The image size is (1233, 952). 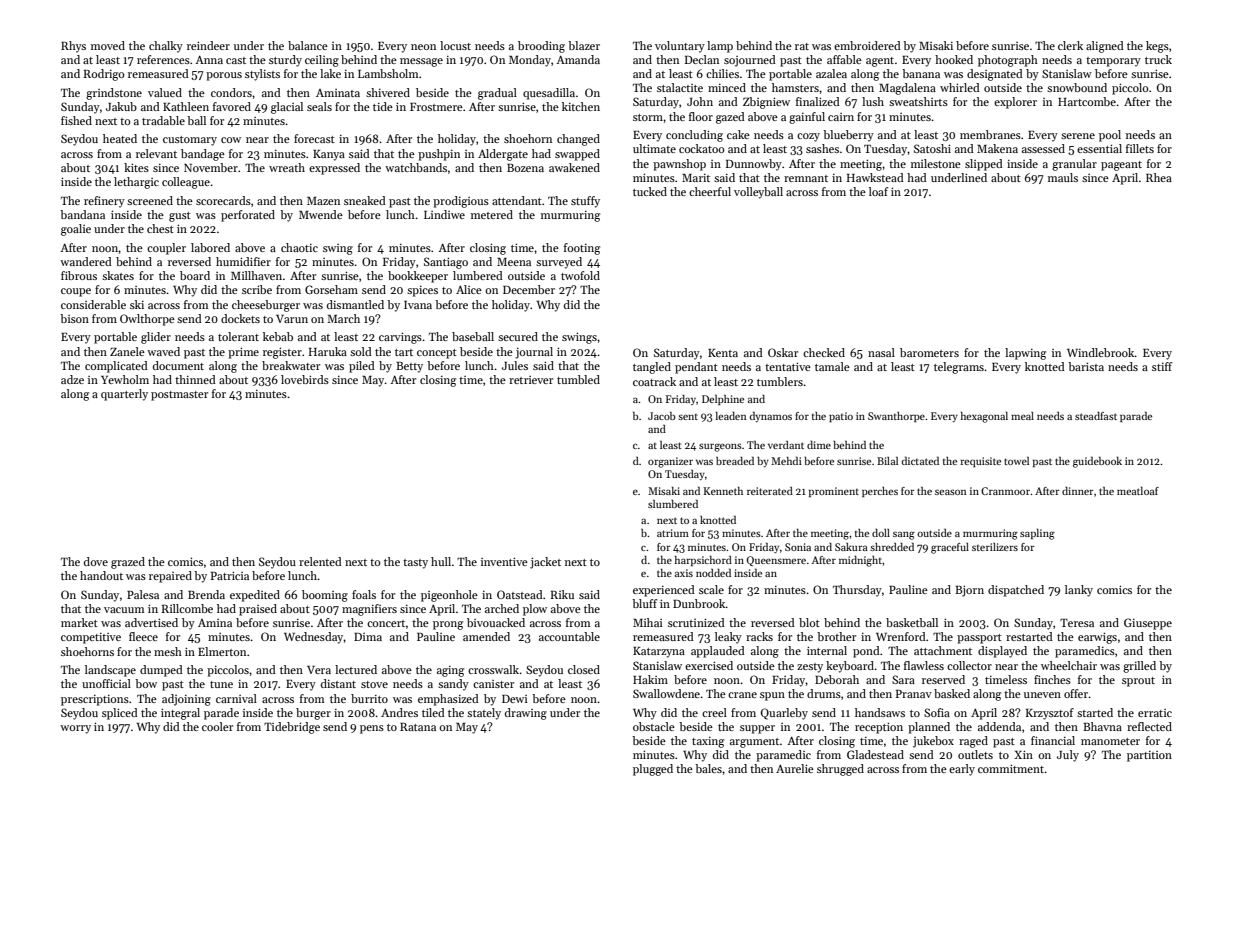 What do you see at coordinates (230, 575) in the screenshot?
I see `Patricia` at bounding box center [230, 575].
